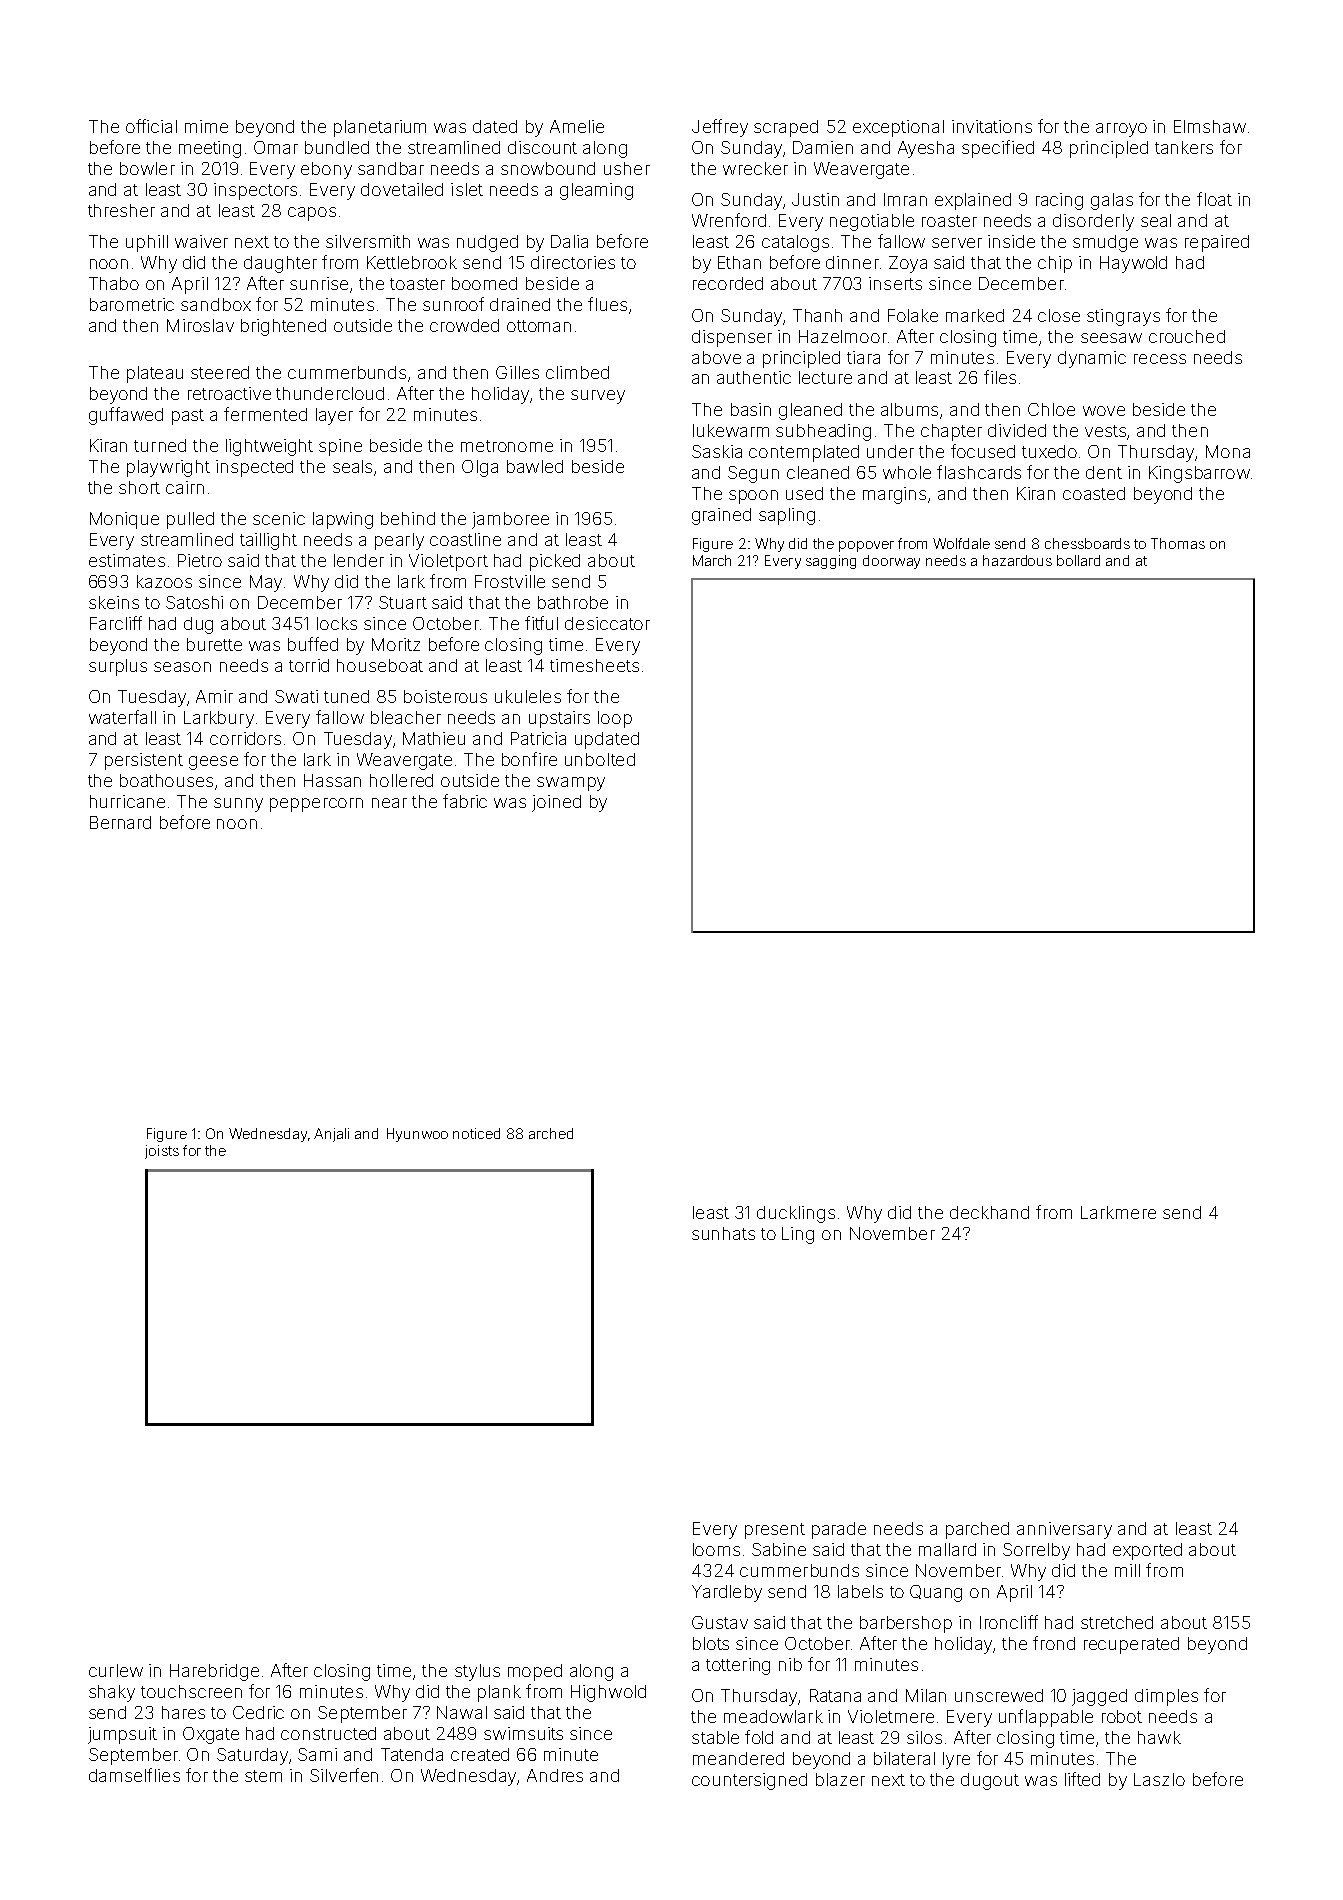 This document has height=1900, width=1343. What do you see at coordinates (1166, 1697) in the document?
I see `dimples` at bounding box center [1166, 1697].
